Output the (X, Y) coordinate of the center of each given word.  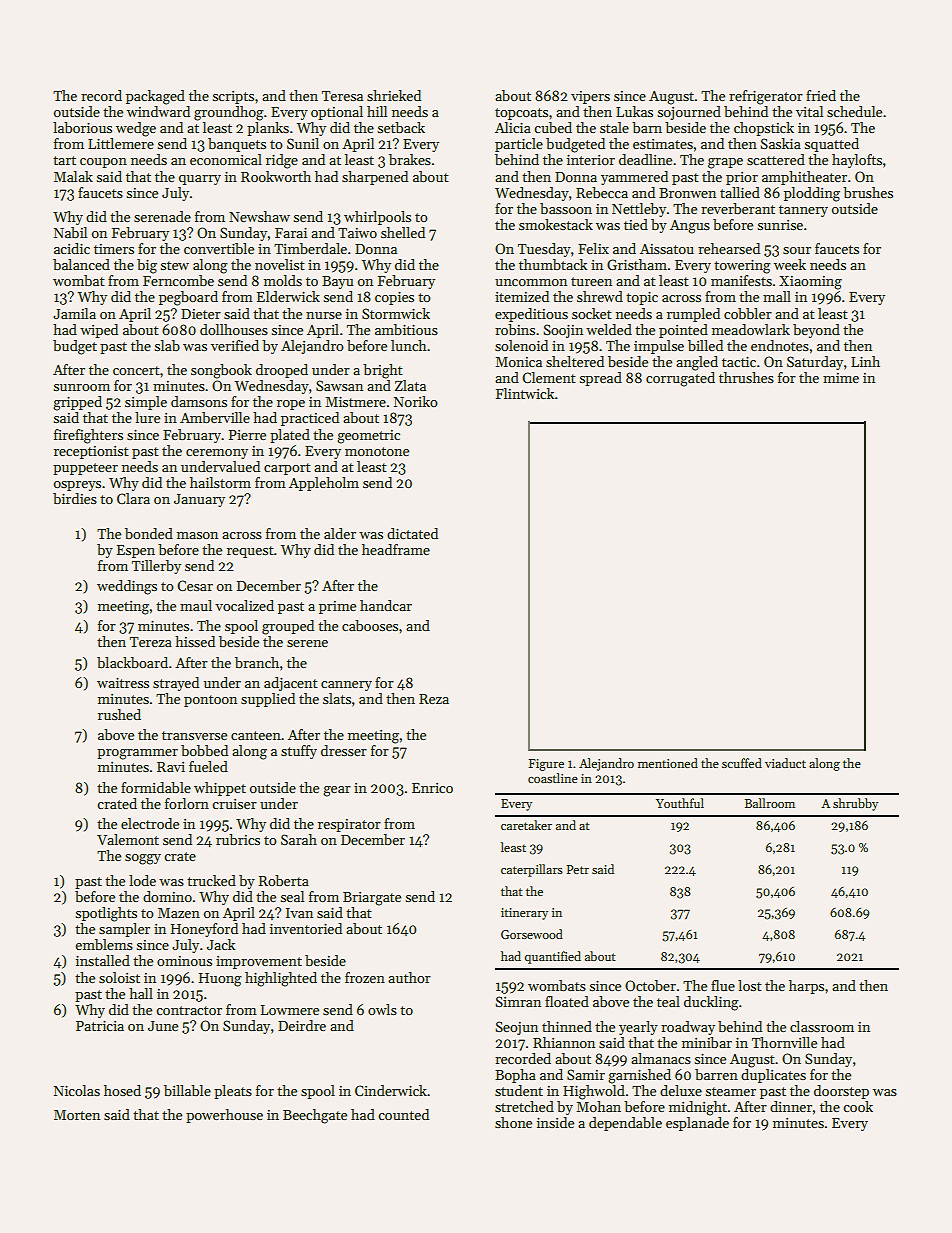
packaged (155, 97)
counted (403, 1114)
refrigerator (766, 97)
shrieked (394, 95)
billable (187, 1090)
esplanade (697, 1124)
